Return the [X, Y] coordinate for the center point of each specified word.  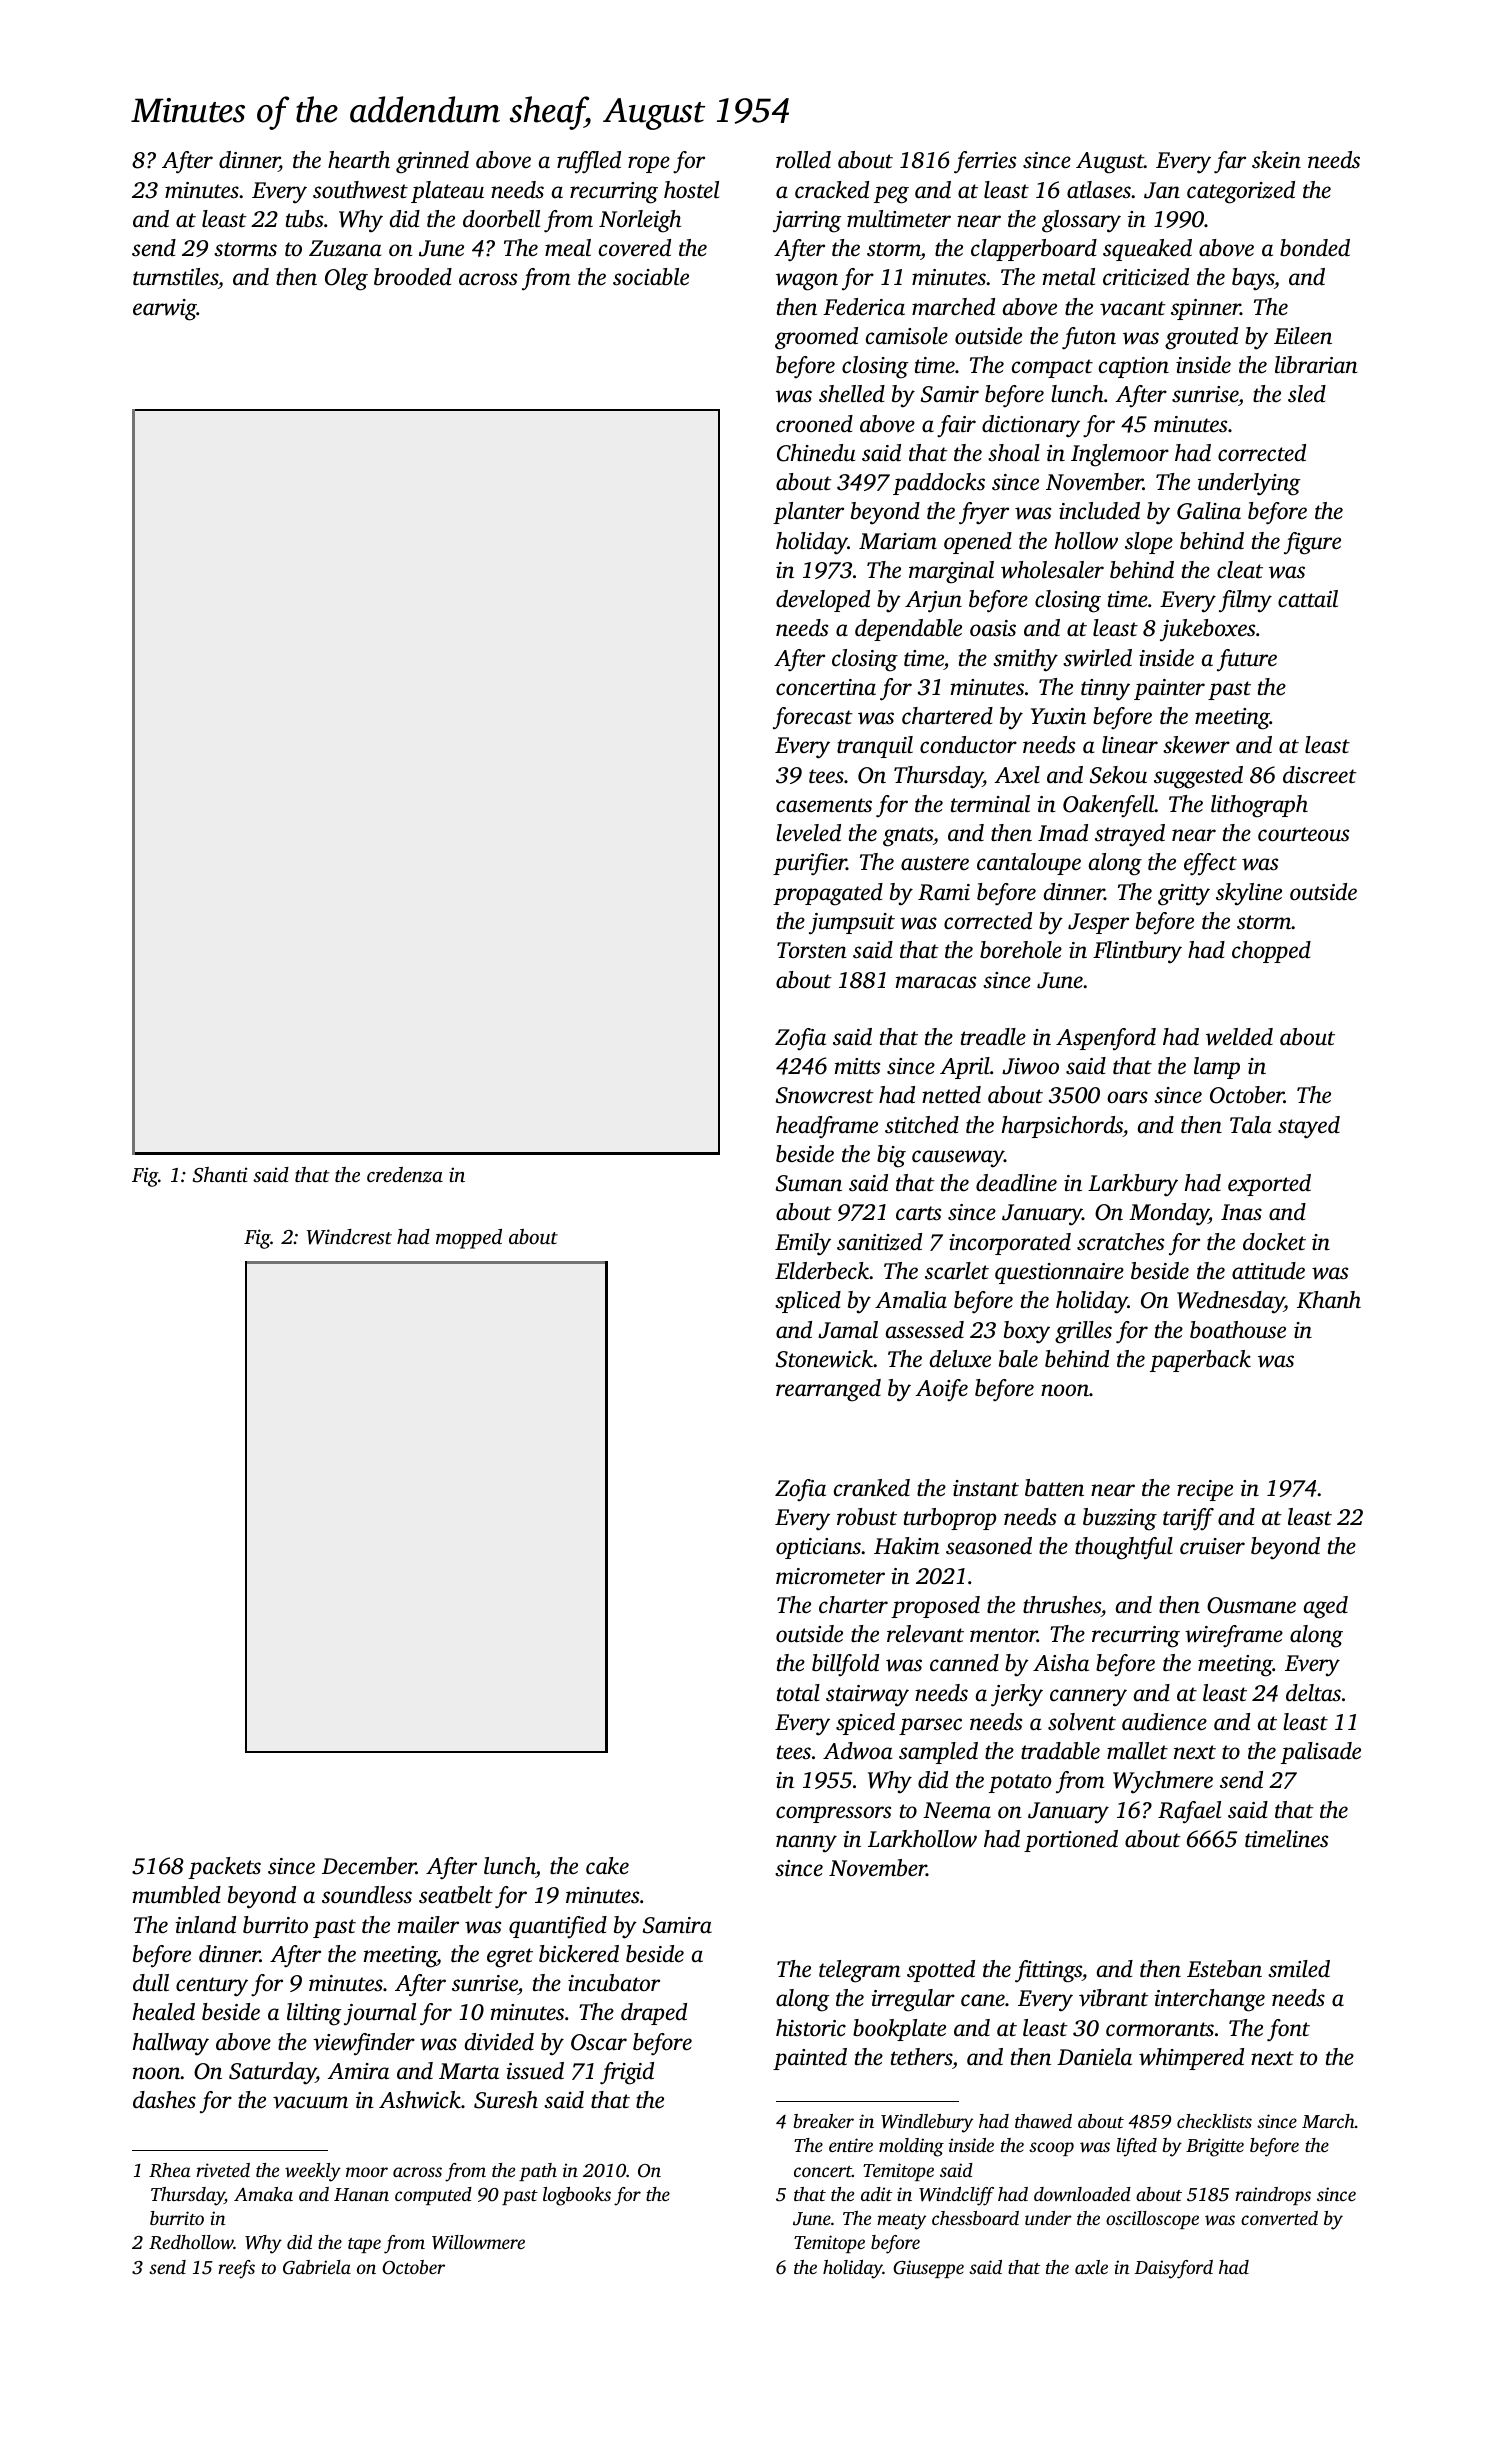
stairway [867, 1696]
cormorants [1160, 2029]
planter [808, 513]
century [212, 1987]
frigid [627, 2073]
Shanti [220, 1175]
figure [1312, 543]
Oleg [346, 279]
